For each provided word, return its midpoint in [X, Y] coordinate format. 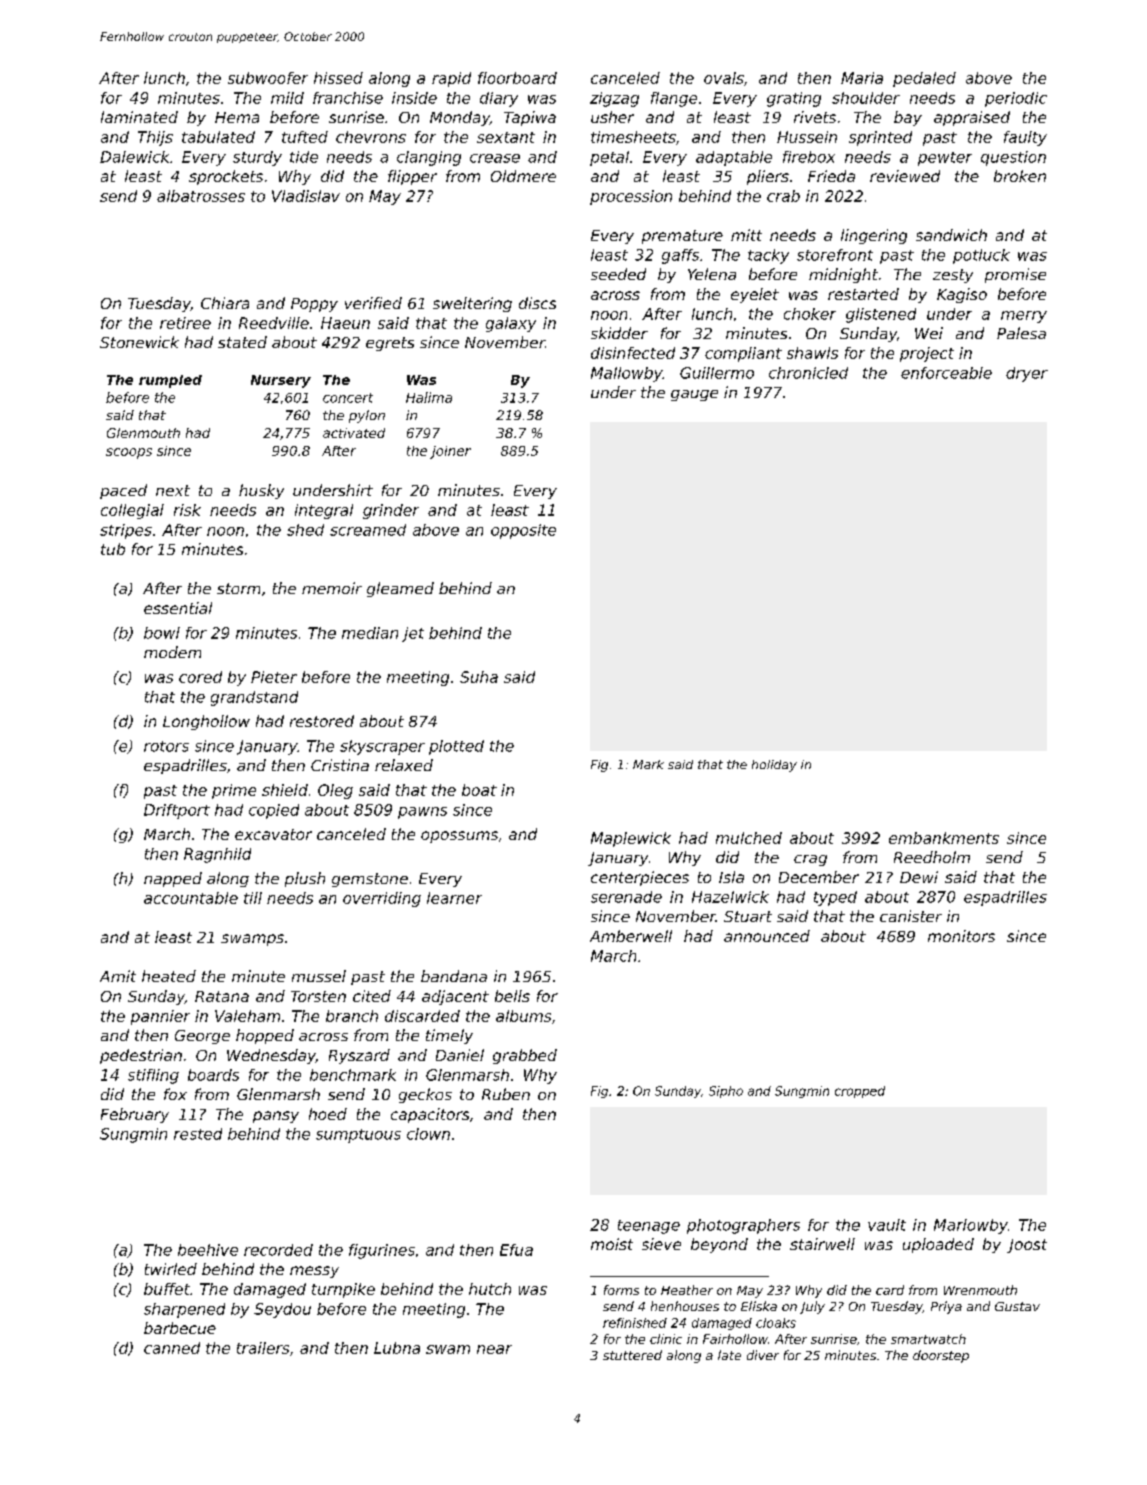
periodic [1016, 99]
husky [261, 491]
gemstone [370, 880]
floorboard [517, 78]
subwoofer [268, 78]
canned [172, 1348]
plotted [456, 747]
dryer [1027, 374]
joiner [450, 452]
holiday [774, 766]
